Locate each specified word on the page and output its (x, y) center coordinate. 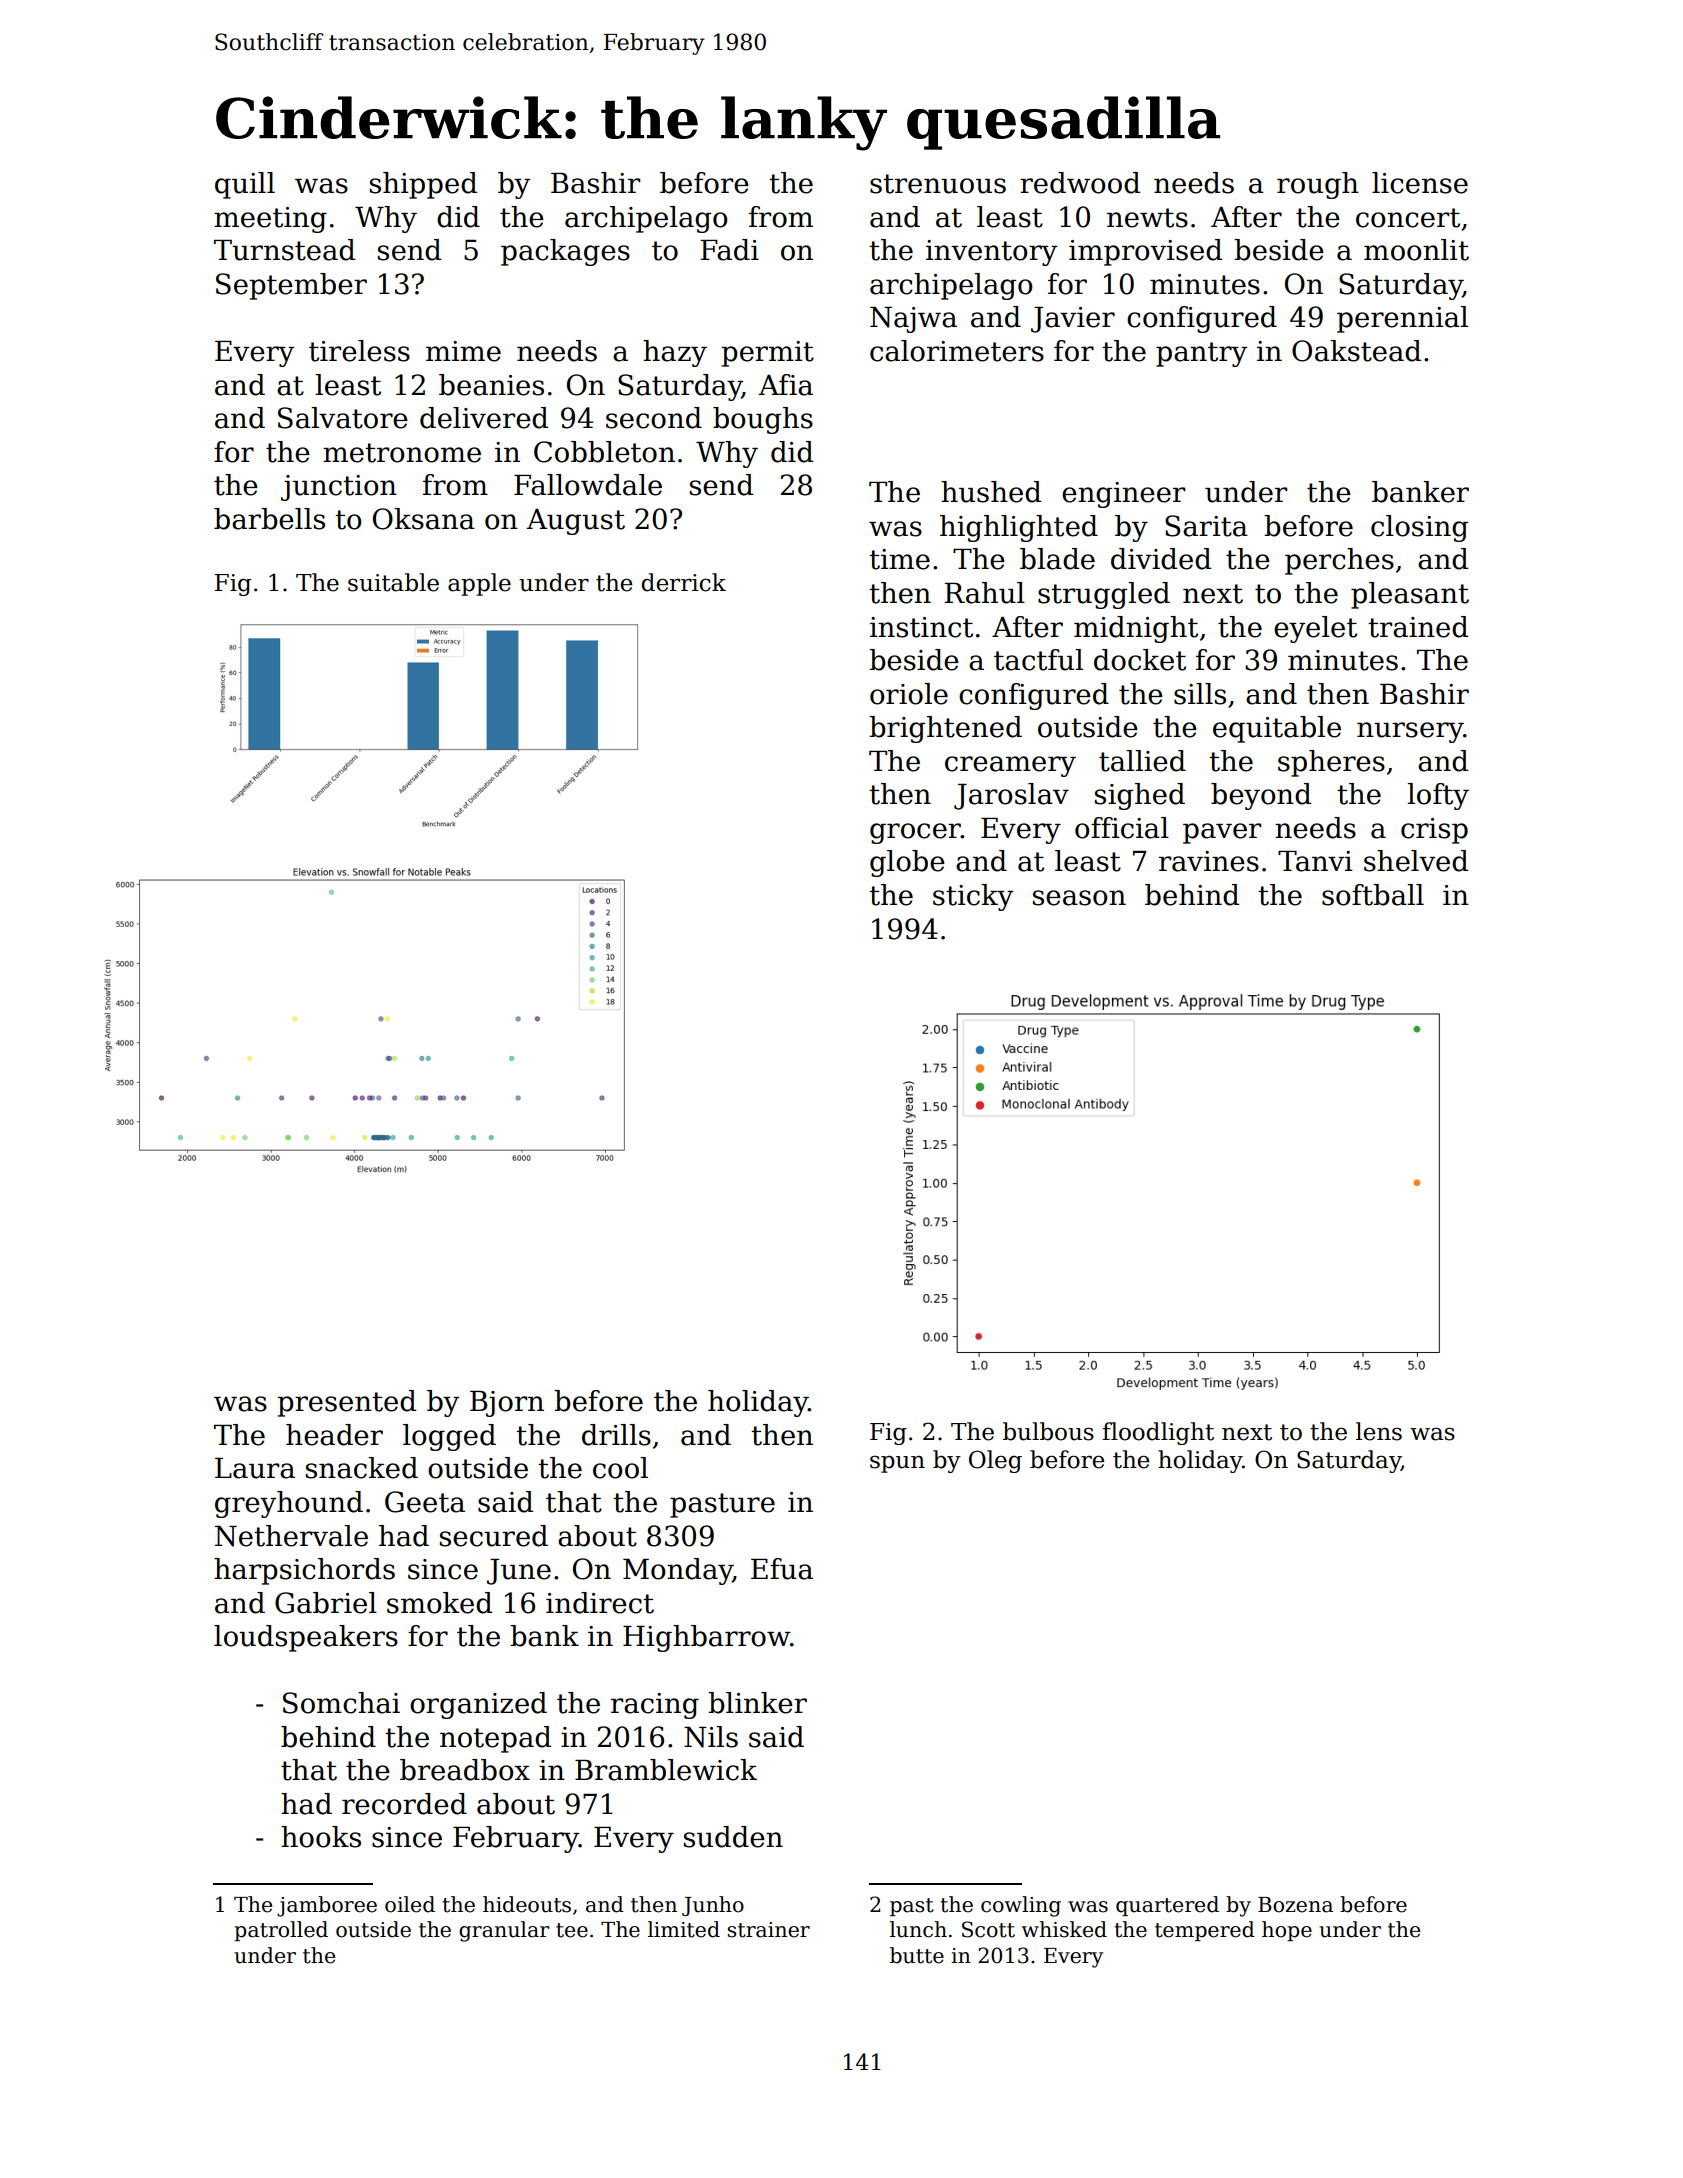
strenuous (938, 184)
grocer (915, 833)
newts (1147, 218)
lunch (918, 1929)
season (1079, 898)
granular (504, 1931)
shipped (423, 185)
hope (1287, 1931)
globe (907, 863)
